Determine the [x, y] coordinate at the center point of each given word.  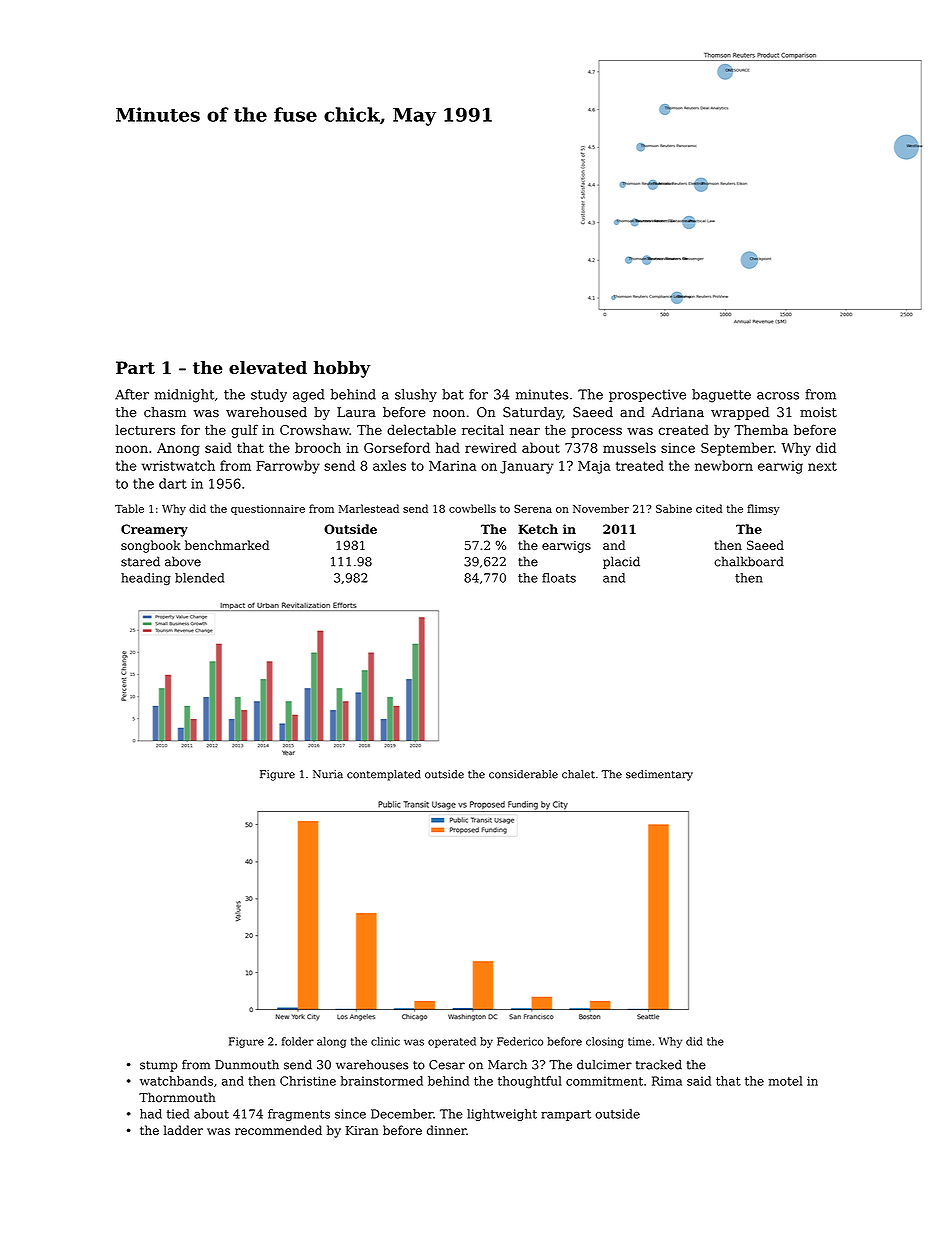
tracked [659, 1065]
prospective [647, 395]
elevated [268, 367]
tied [178, 1114]
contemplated [384, 775]
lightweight [502, 1115]
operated [452, 1042]
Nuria [328, 774]
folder [298, 1041]
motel [785, 1081]
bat [453, 394]
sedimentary [659, 775]
